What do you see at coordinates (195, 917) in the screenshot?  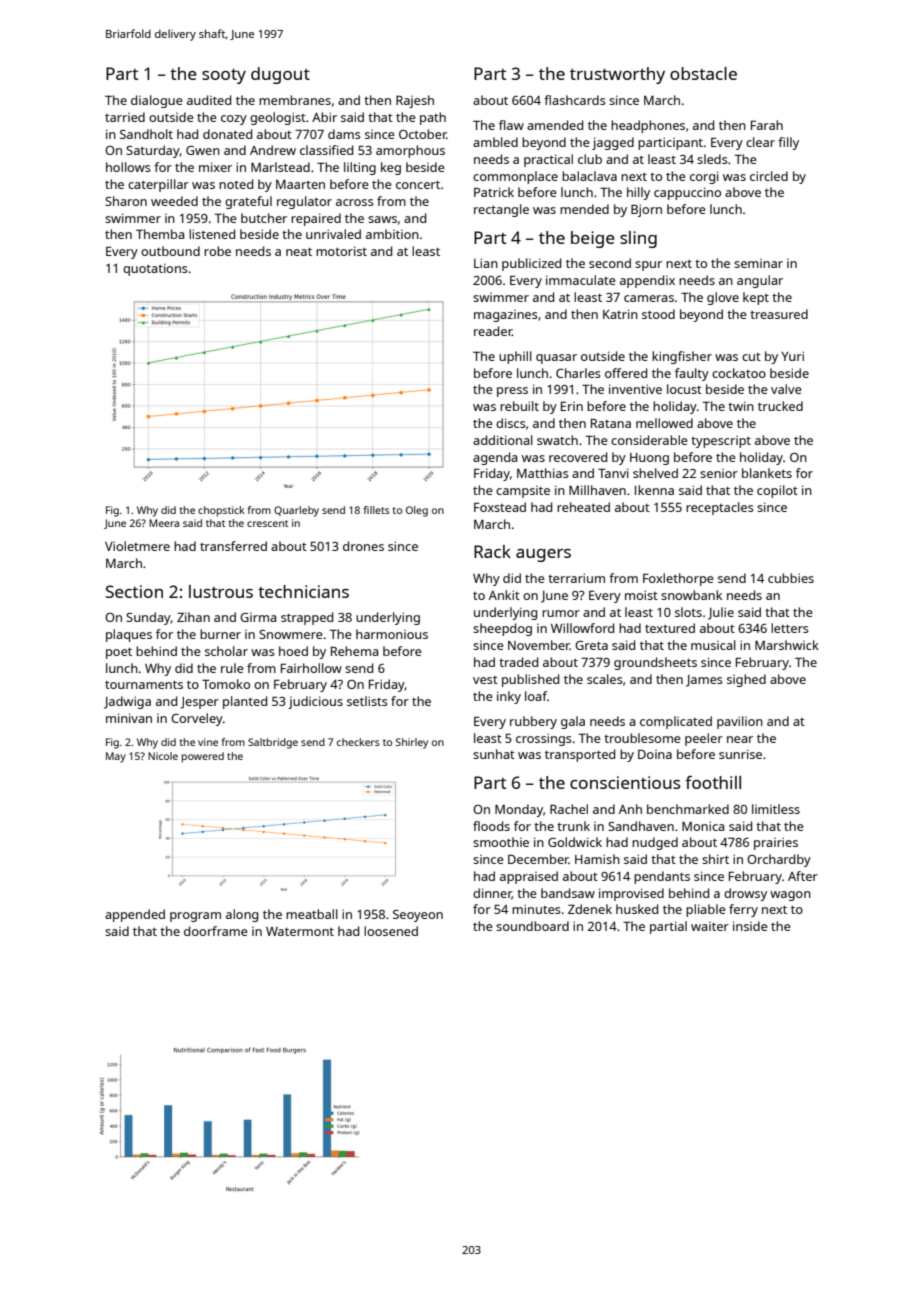 I see `program` at bounding box center [195, 917].
